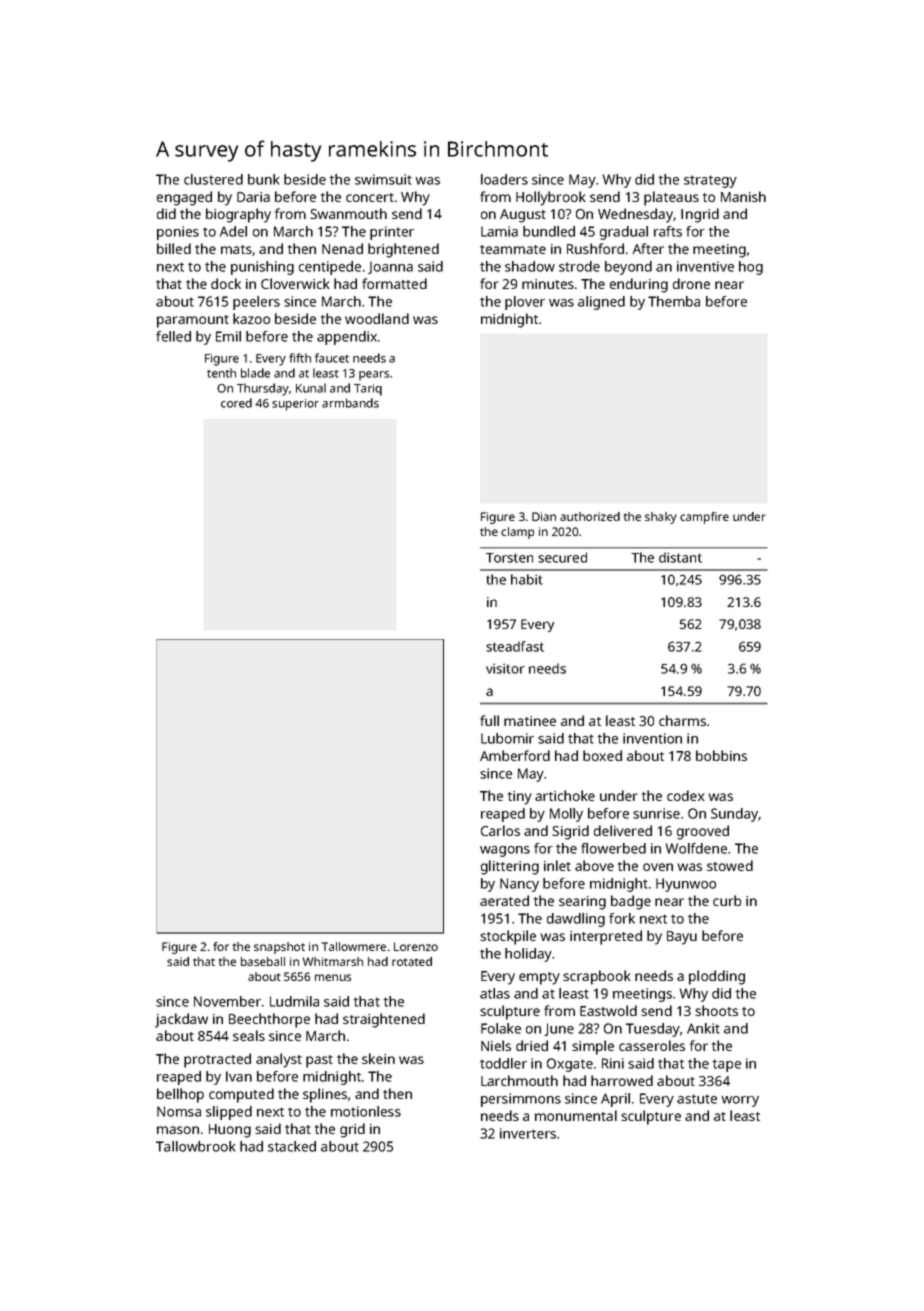 The width and height of the page is (924, 1311). What do you see at coordinates (528, 1133) in the page?
I see `inverters` at bounding box center [528, 1133].
